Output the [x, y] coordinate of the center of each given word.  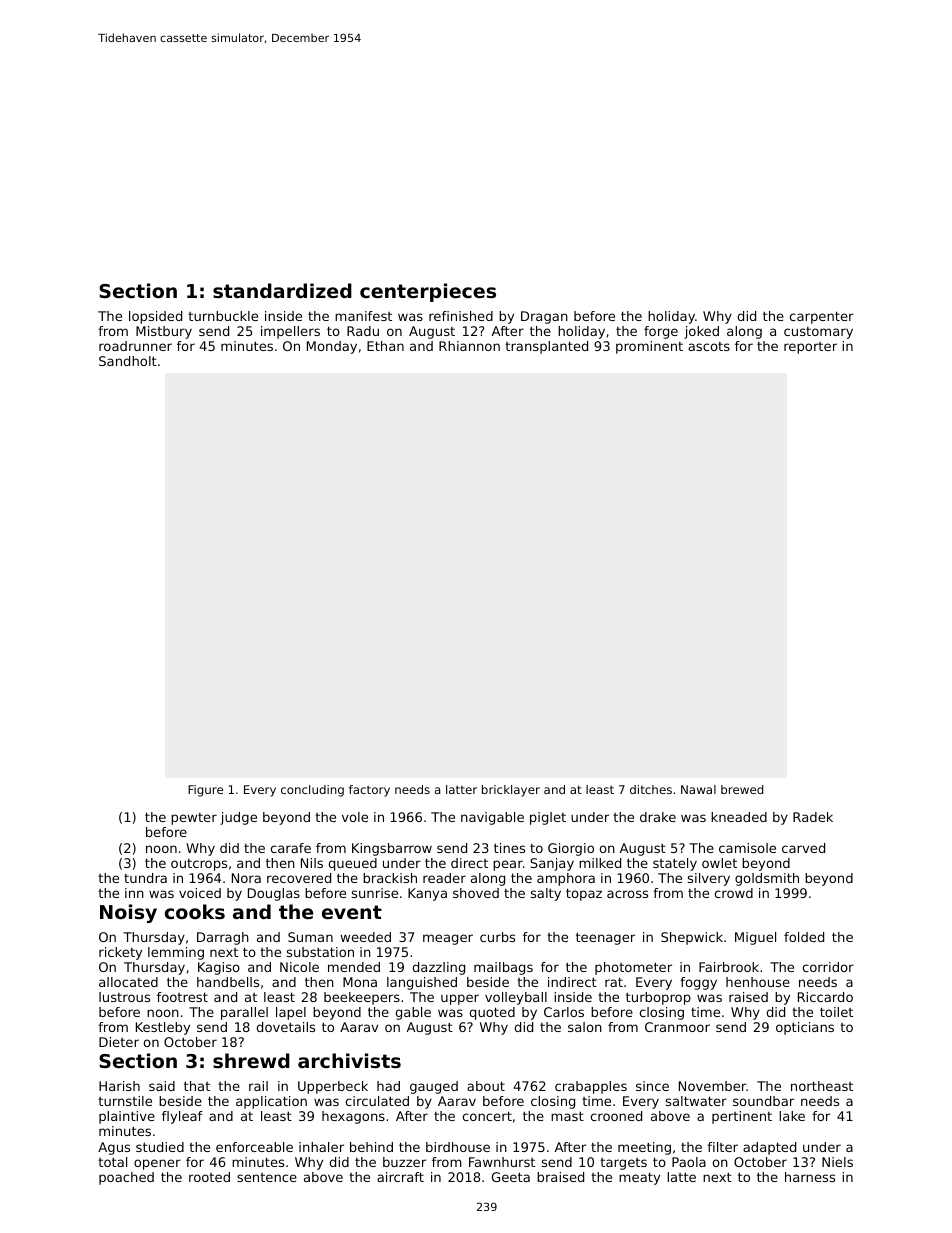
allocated [128, 982]
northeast [822, 1086]
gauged [434, 1087]
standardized [282, 290]
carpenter [822, 317]
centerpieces [428, 292]
